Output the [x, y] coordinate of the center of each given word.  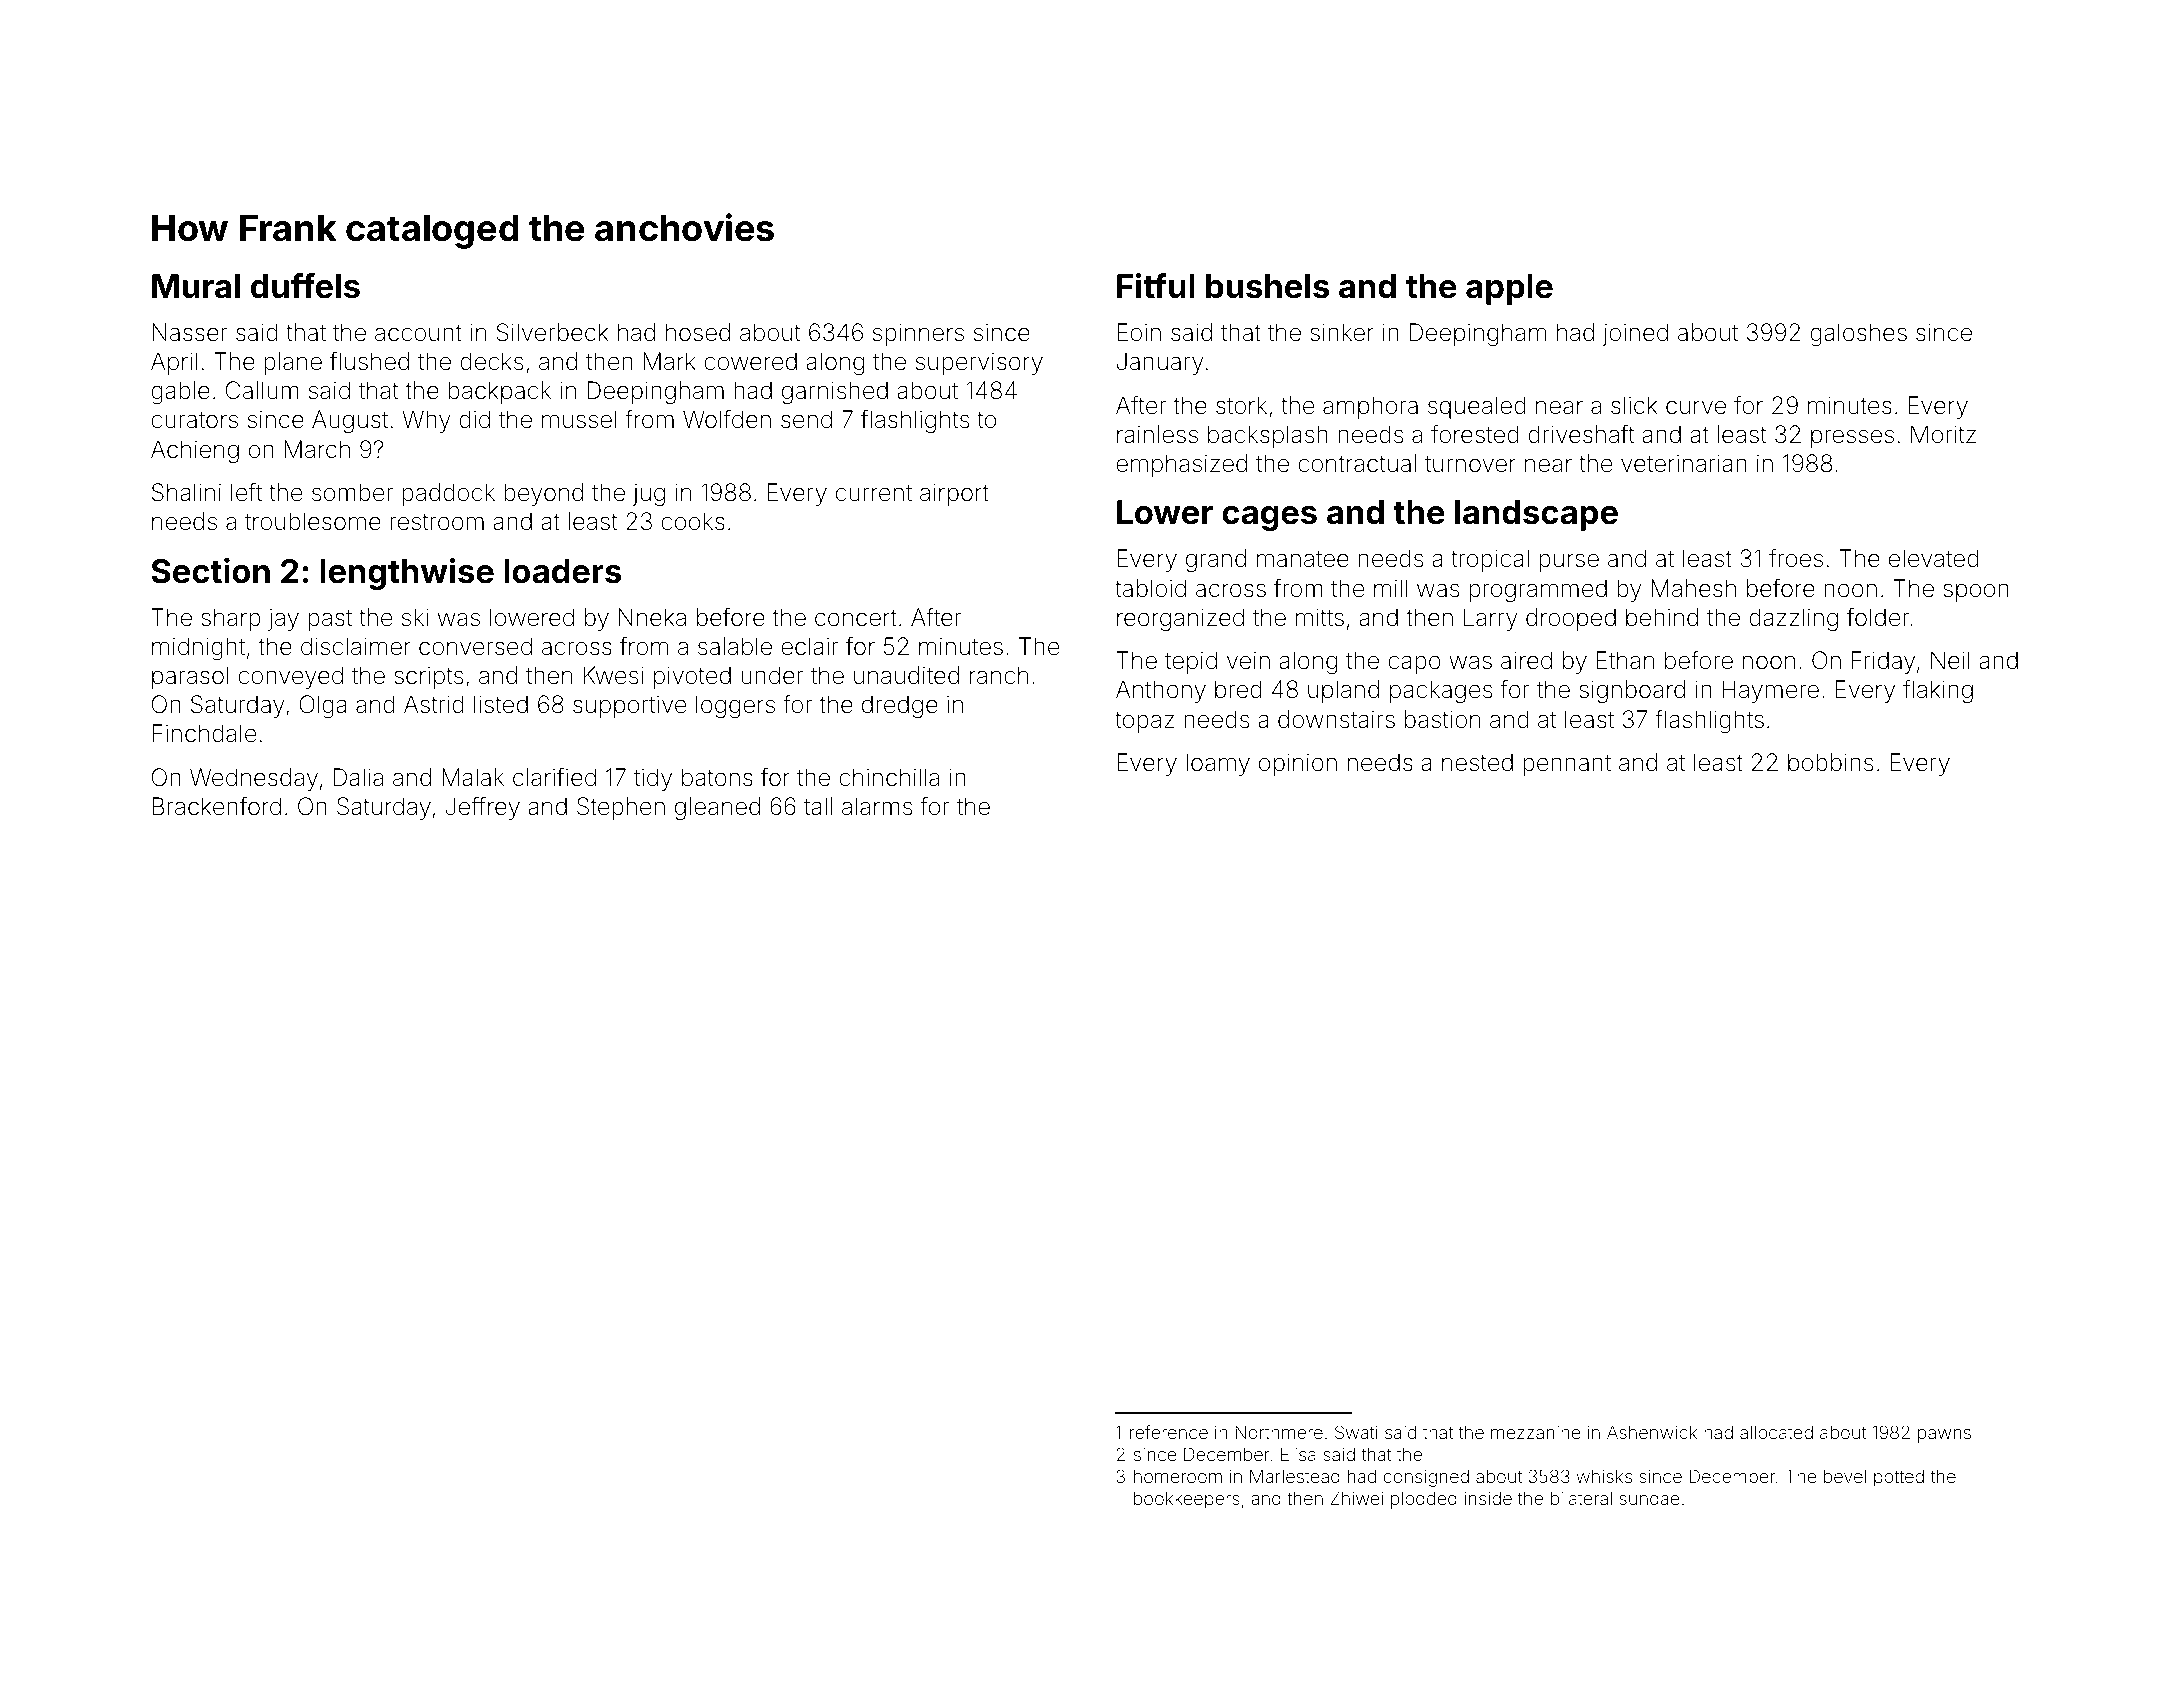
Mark [670, 361]
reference [1169, 1432]
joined [1635, 334]
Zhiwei [1356, 1498]
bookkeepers [1187, 1500]
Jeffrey [482, 808]
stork [1241, 405]
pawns [1944, 1436]
